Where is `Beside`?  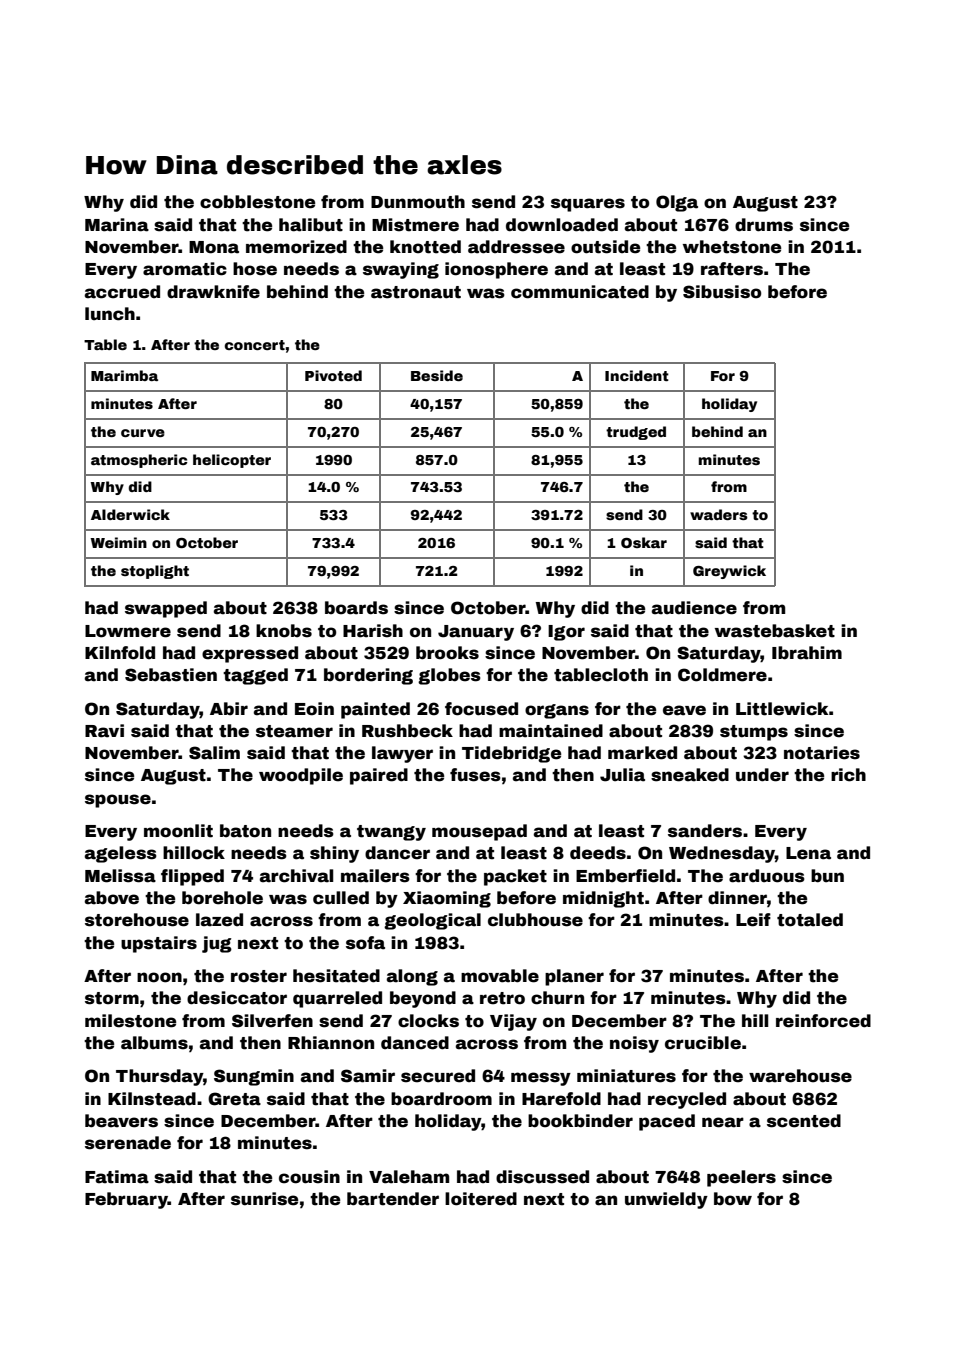 Beside is located at coordinates (437, 375).
